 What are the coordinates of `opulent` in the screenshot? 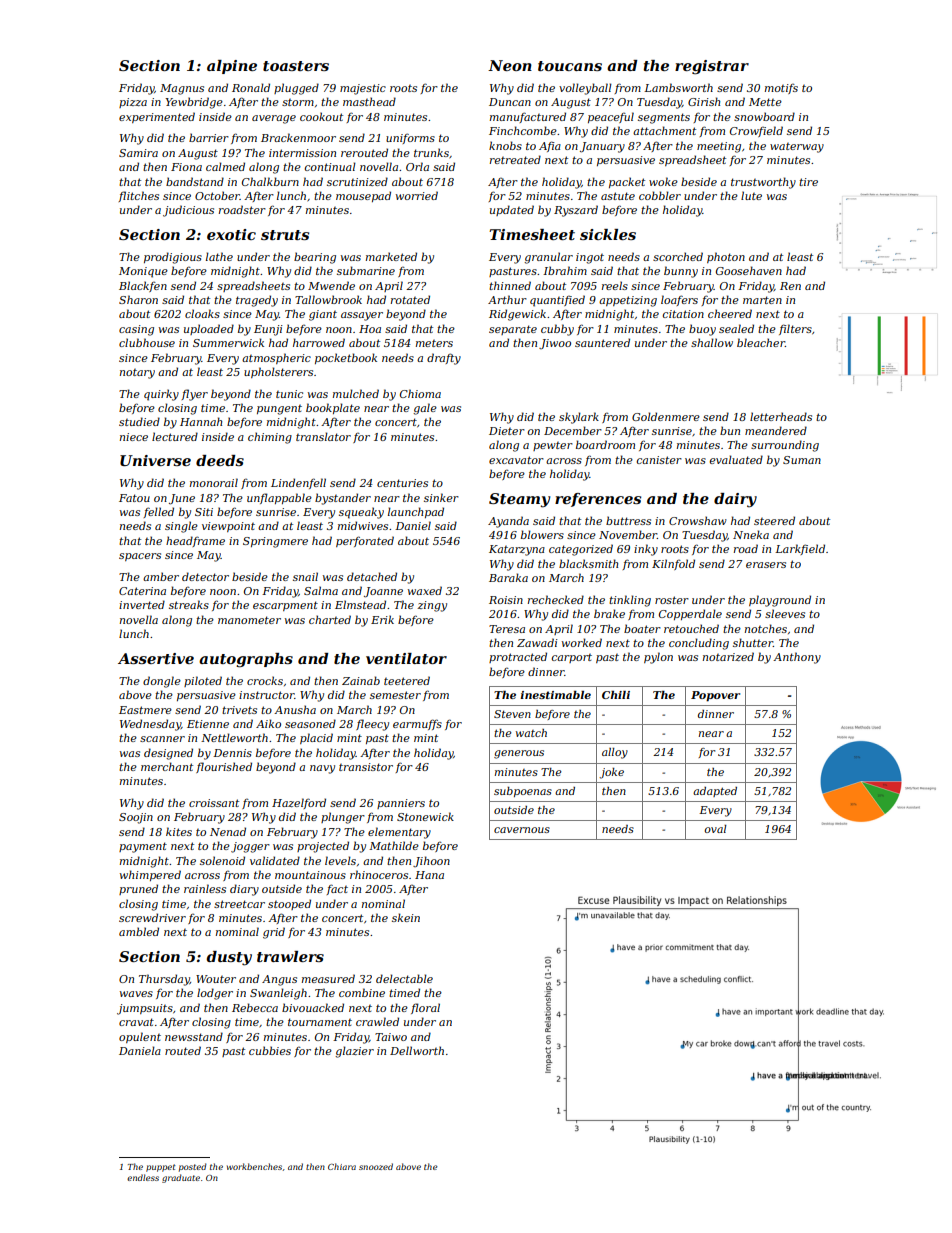 It's located at (140, 1037).
